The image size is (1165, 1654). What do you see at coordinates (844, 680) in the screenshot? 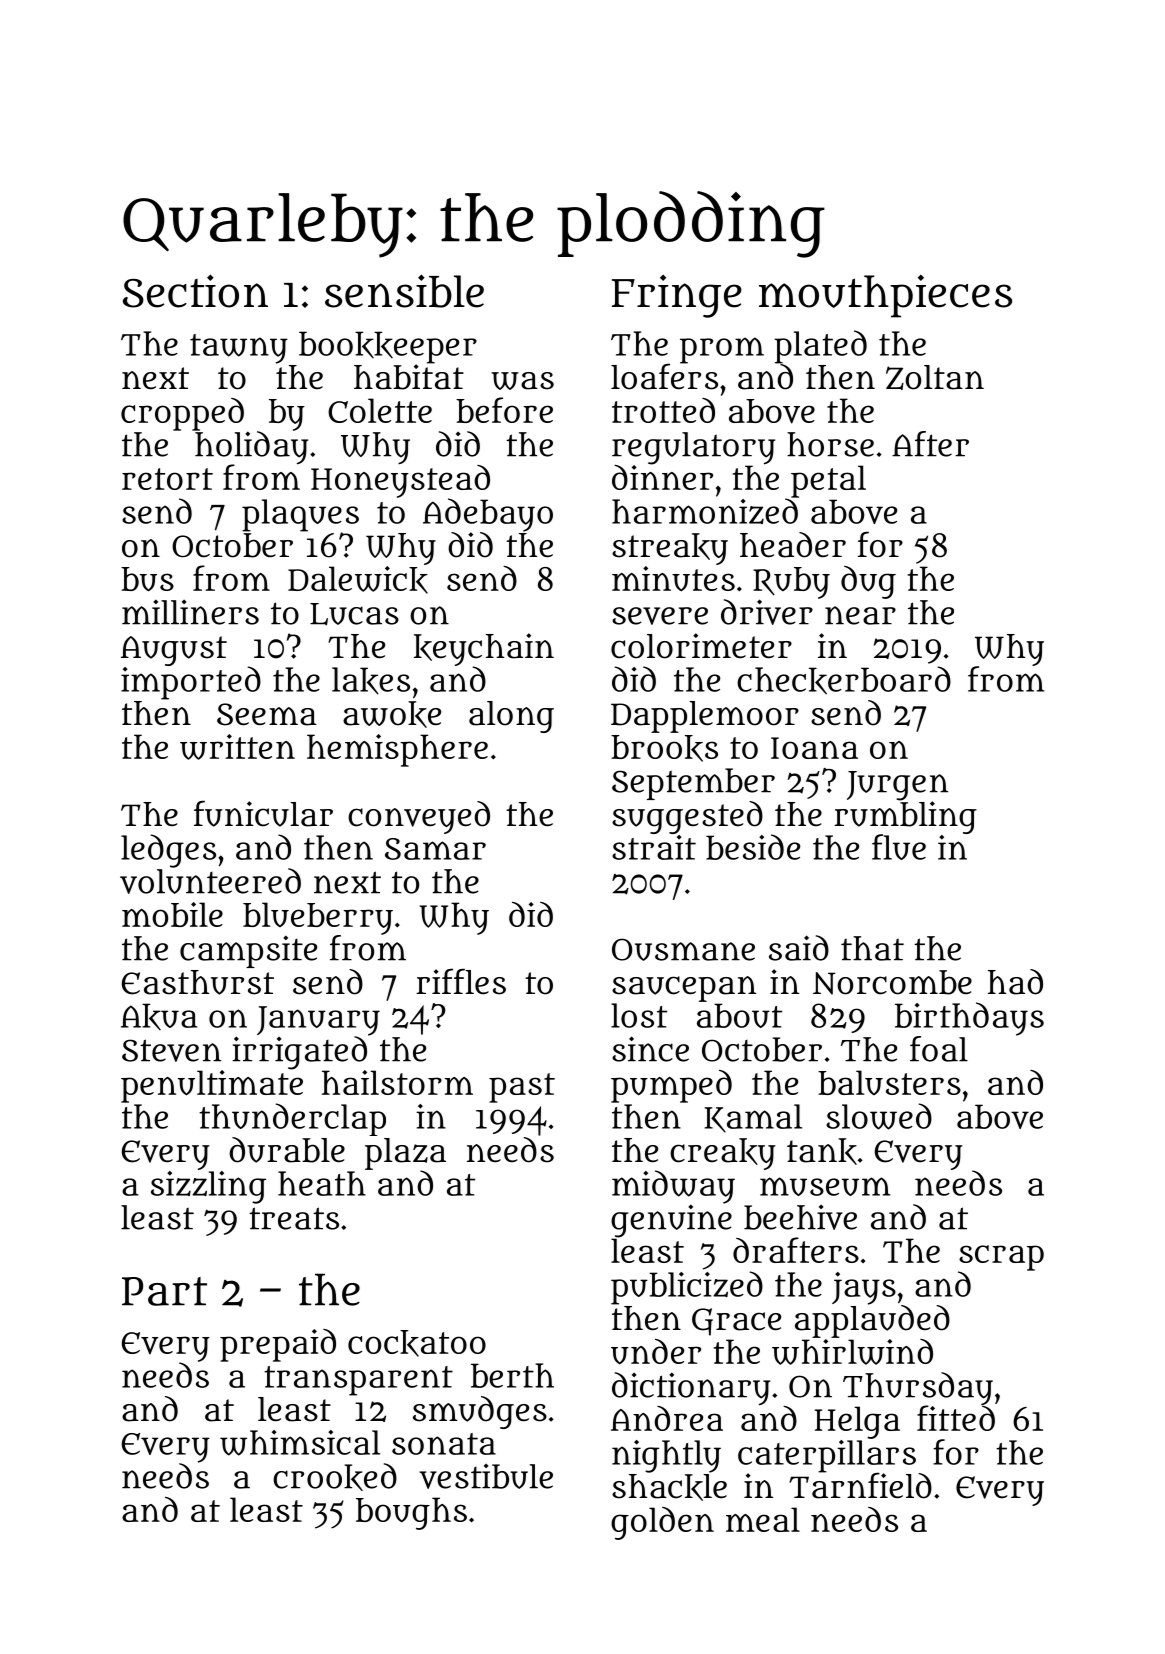
I see `checkerboard` at bounding box center [844, 680].
